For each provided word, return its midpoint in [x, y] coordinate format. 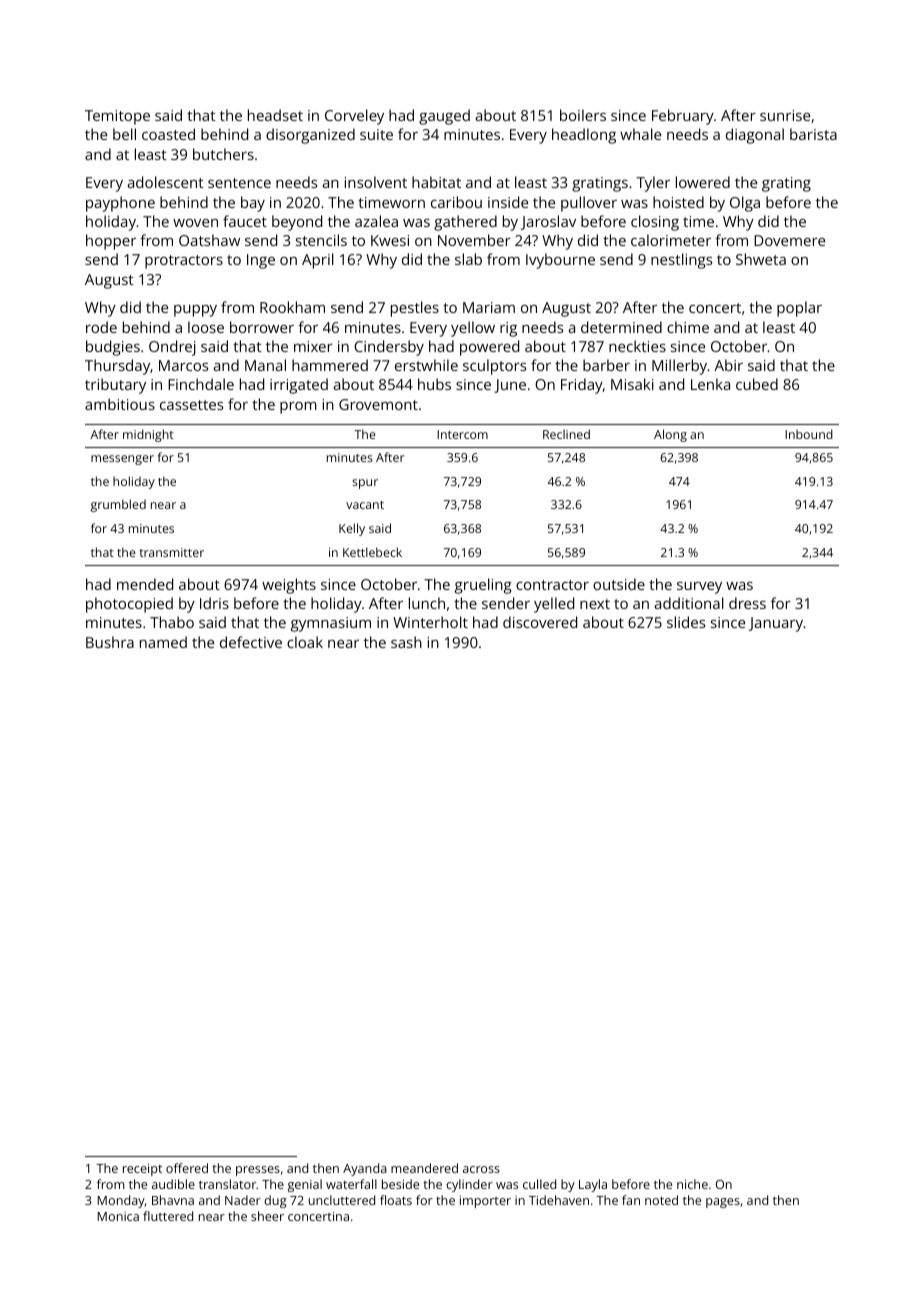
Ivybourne [560, 261]
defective [251, 642]
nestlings [681, 261]
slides [686, 622]
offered [187, 1168]
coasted [168, 134]
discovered [540, 622]
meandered [424, 1168]
